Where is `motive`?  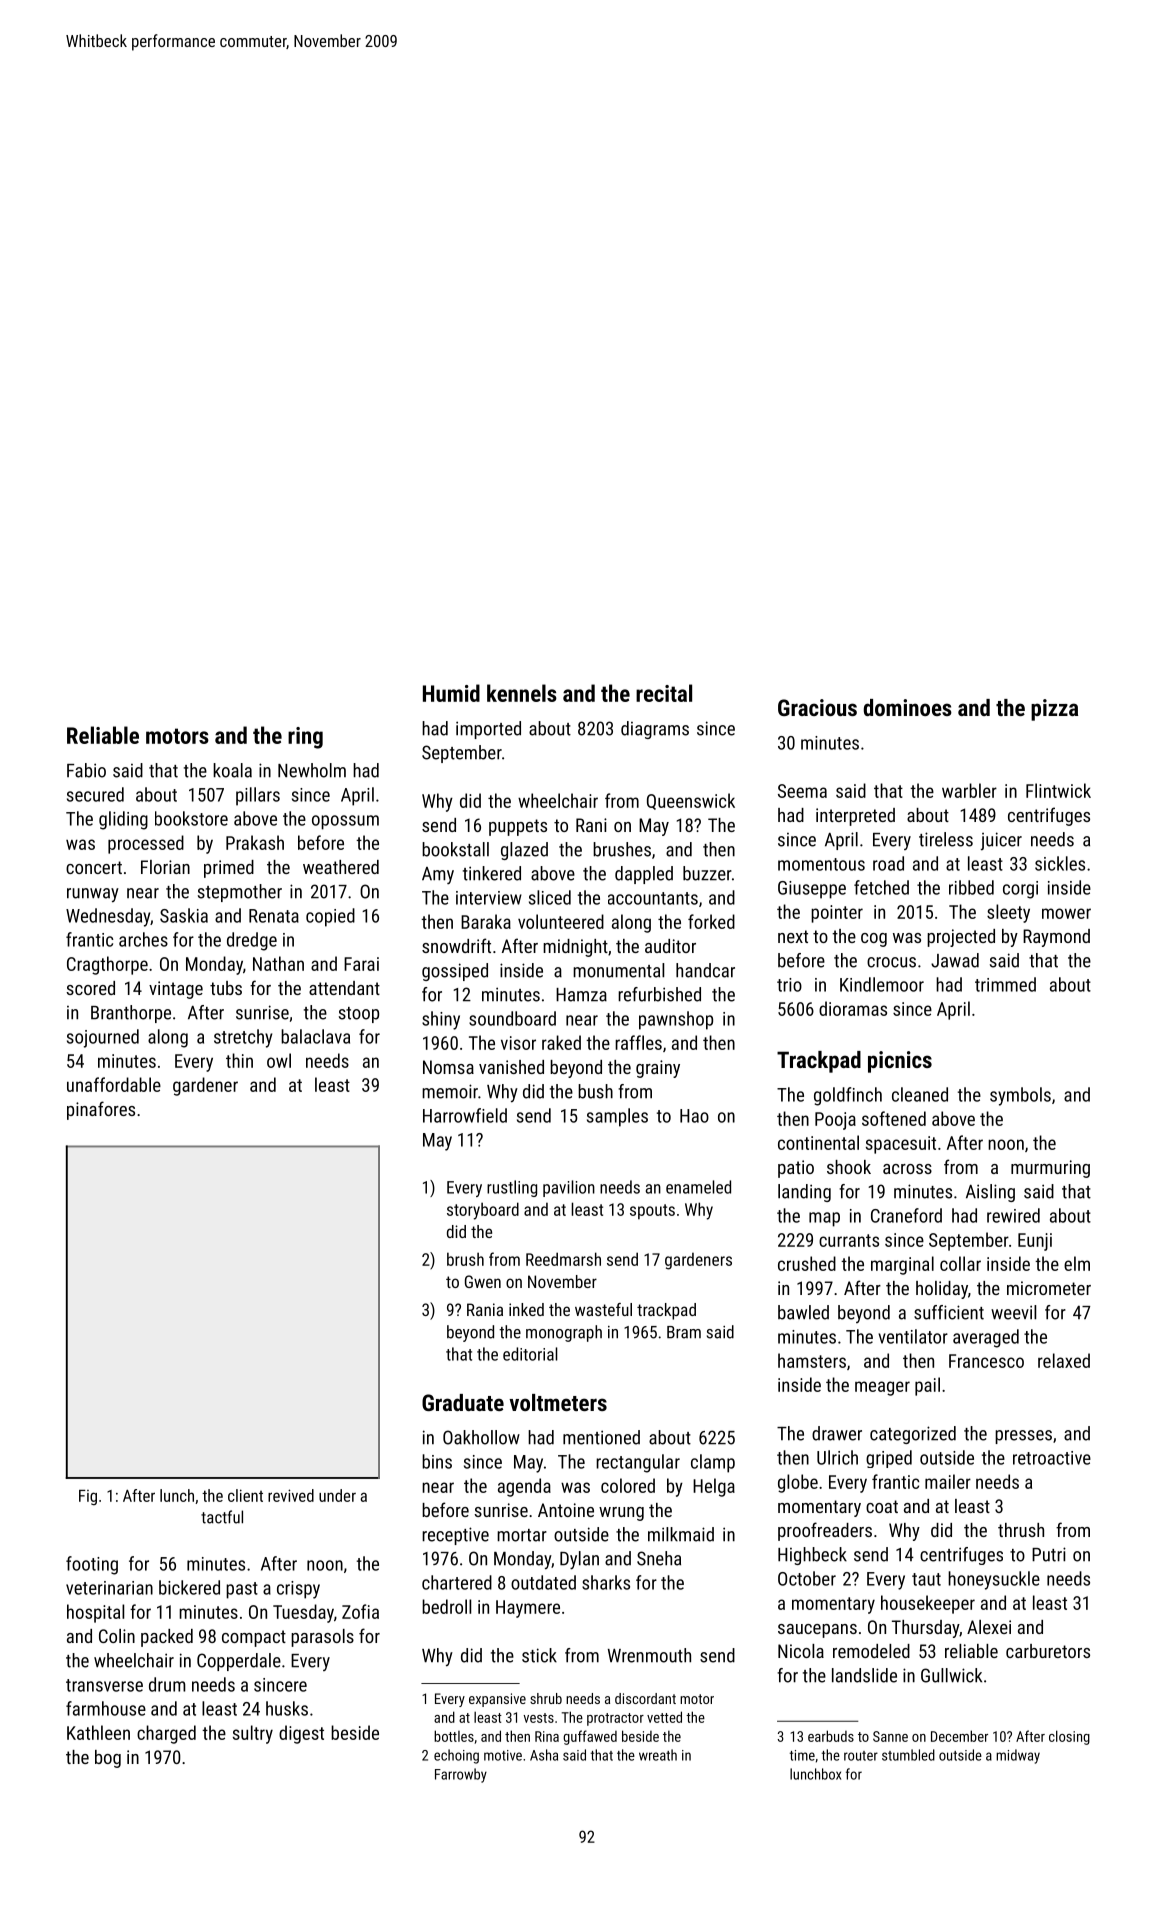
motive is located at coordinates (503, 1755).
